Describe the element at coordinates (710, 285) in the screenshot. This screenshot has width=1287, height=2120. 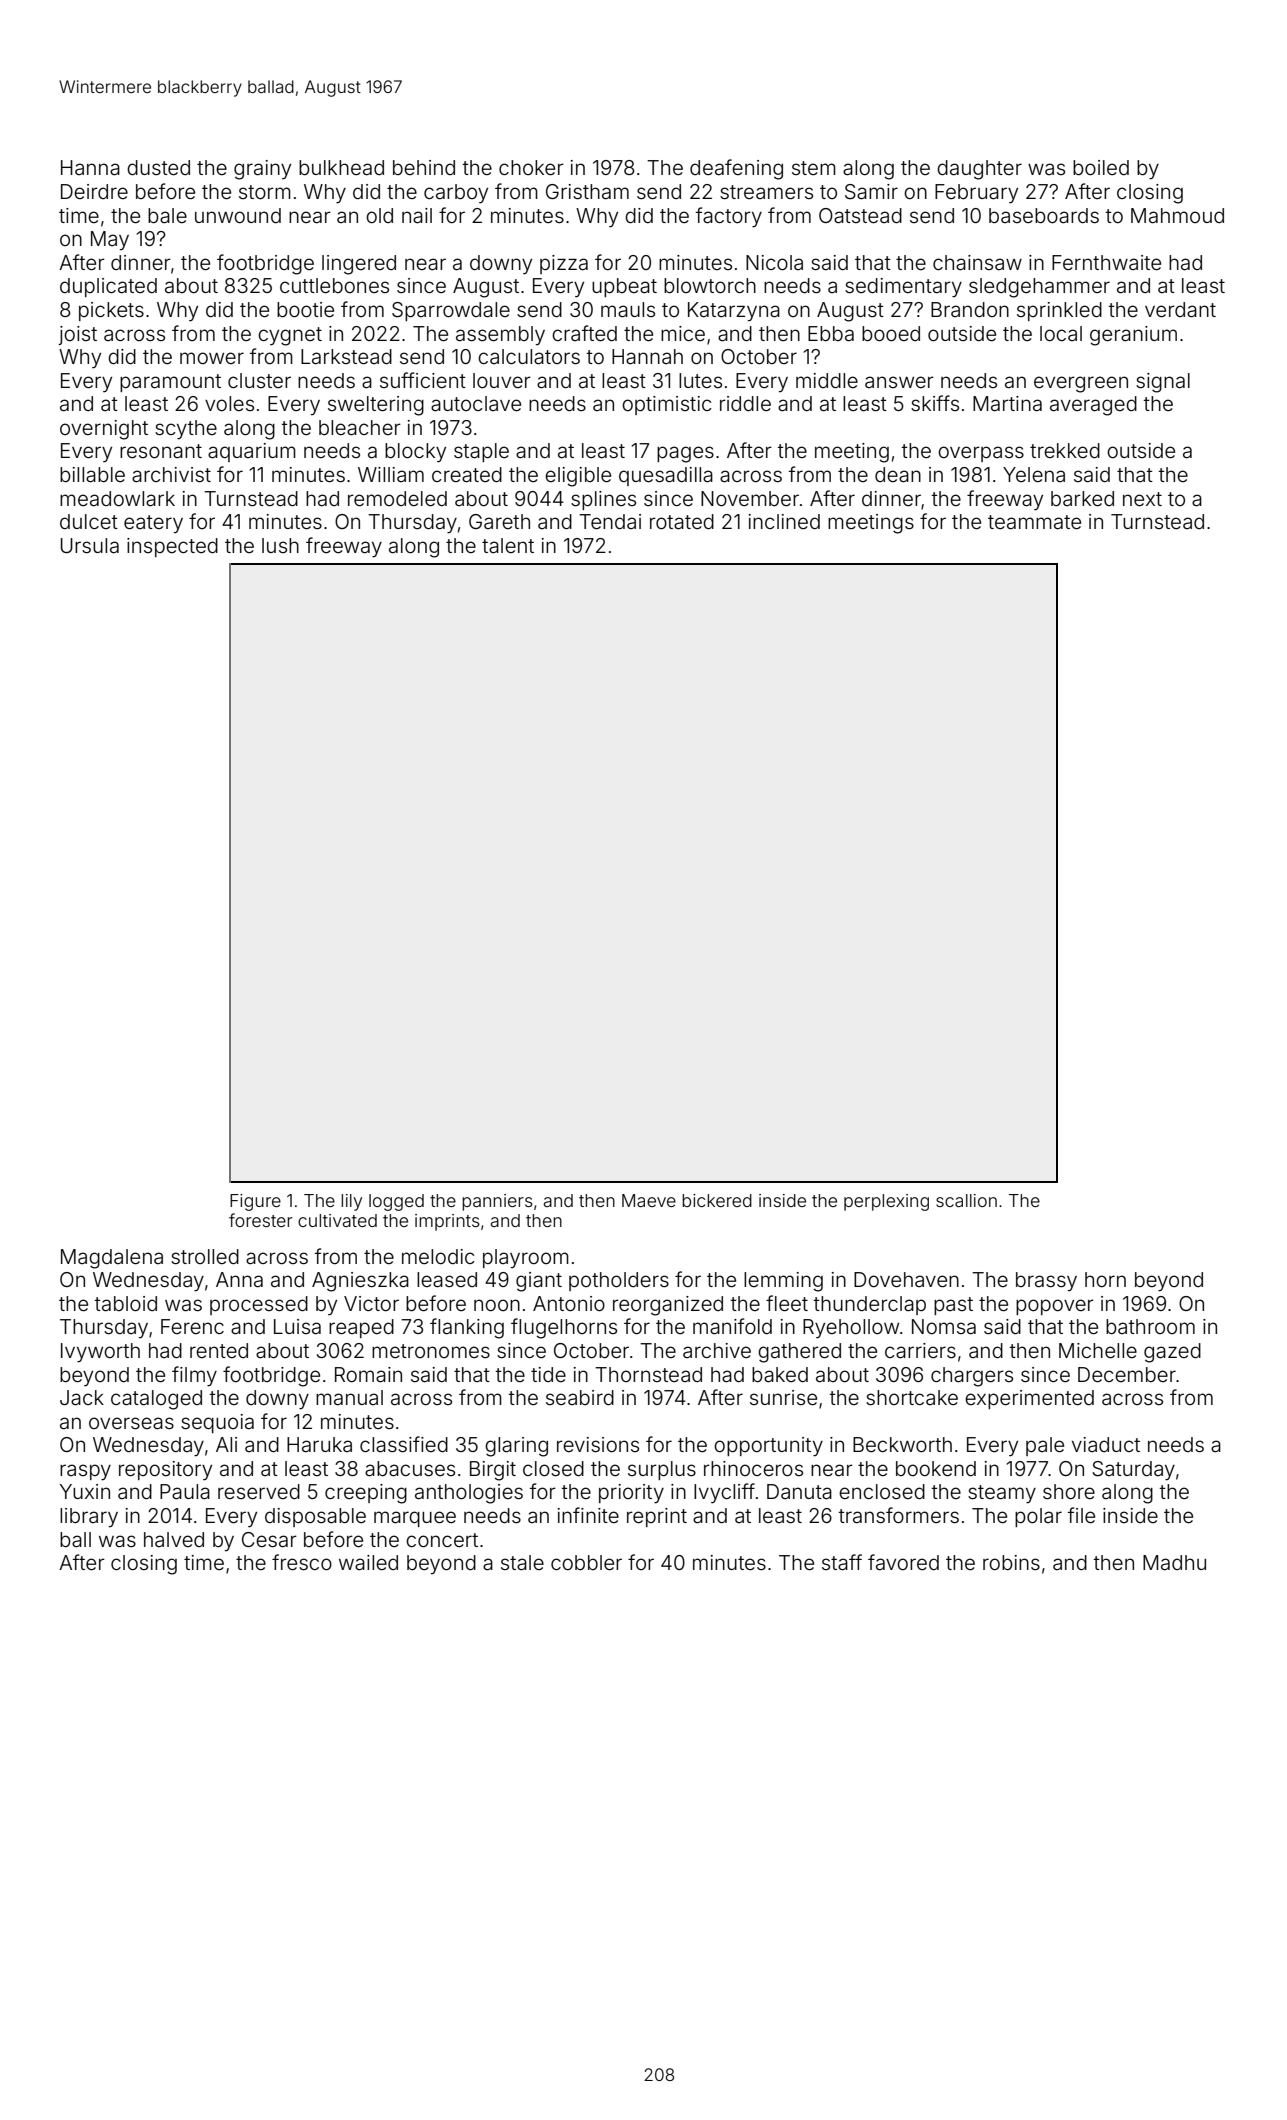
I see `blowtorch` at that location.
